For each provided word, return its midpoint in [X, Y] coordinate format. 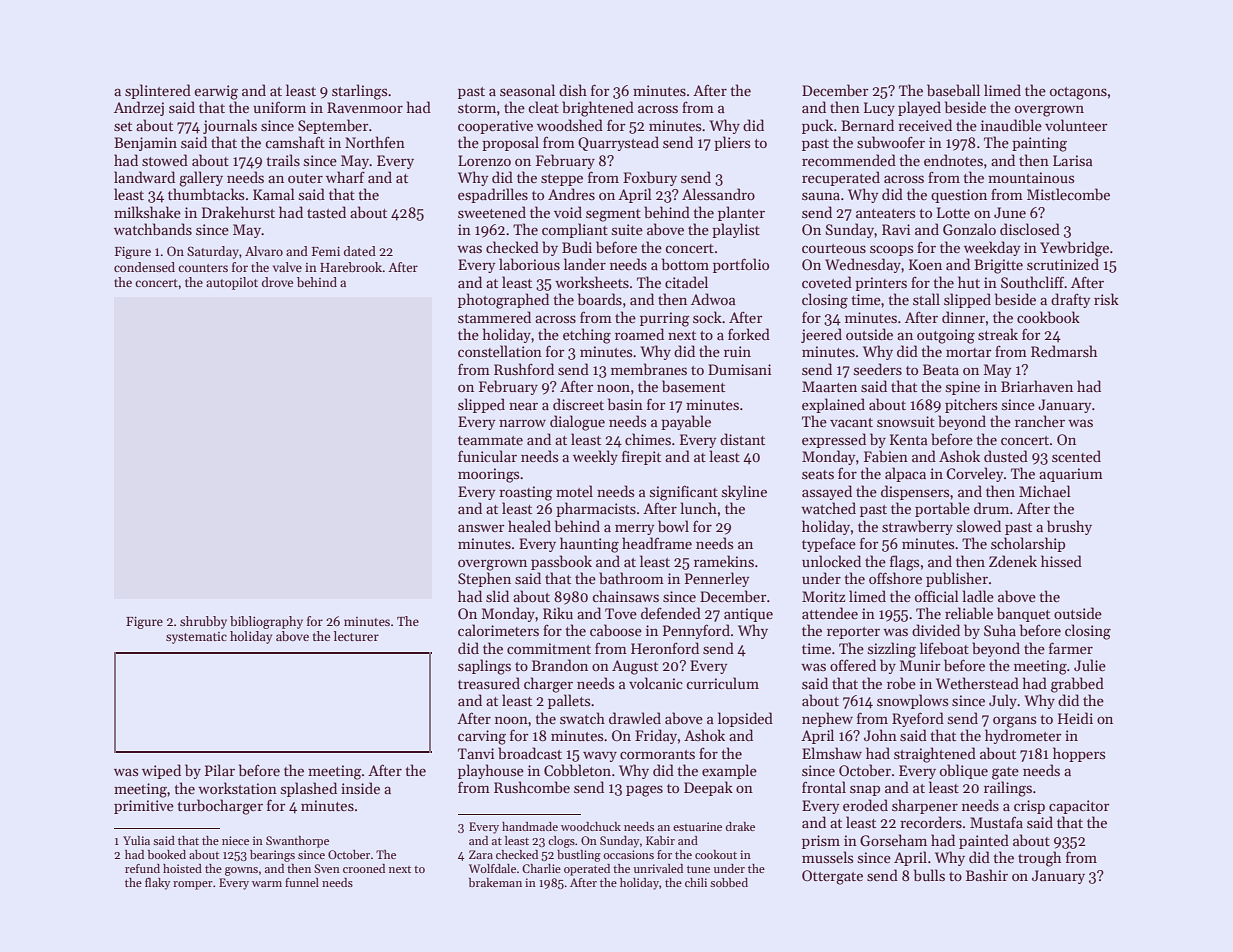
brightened [598, 109]
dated [360, 251]
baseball [953, 90]
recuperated [841, 178]
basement [693, 386]
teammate [490, 440]
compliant [575, 230]
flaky [157, 884]
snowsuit [906, 421]
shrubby [203, 622]
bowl [673, 526]
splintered [158, 91]
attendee [830, 613]
